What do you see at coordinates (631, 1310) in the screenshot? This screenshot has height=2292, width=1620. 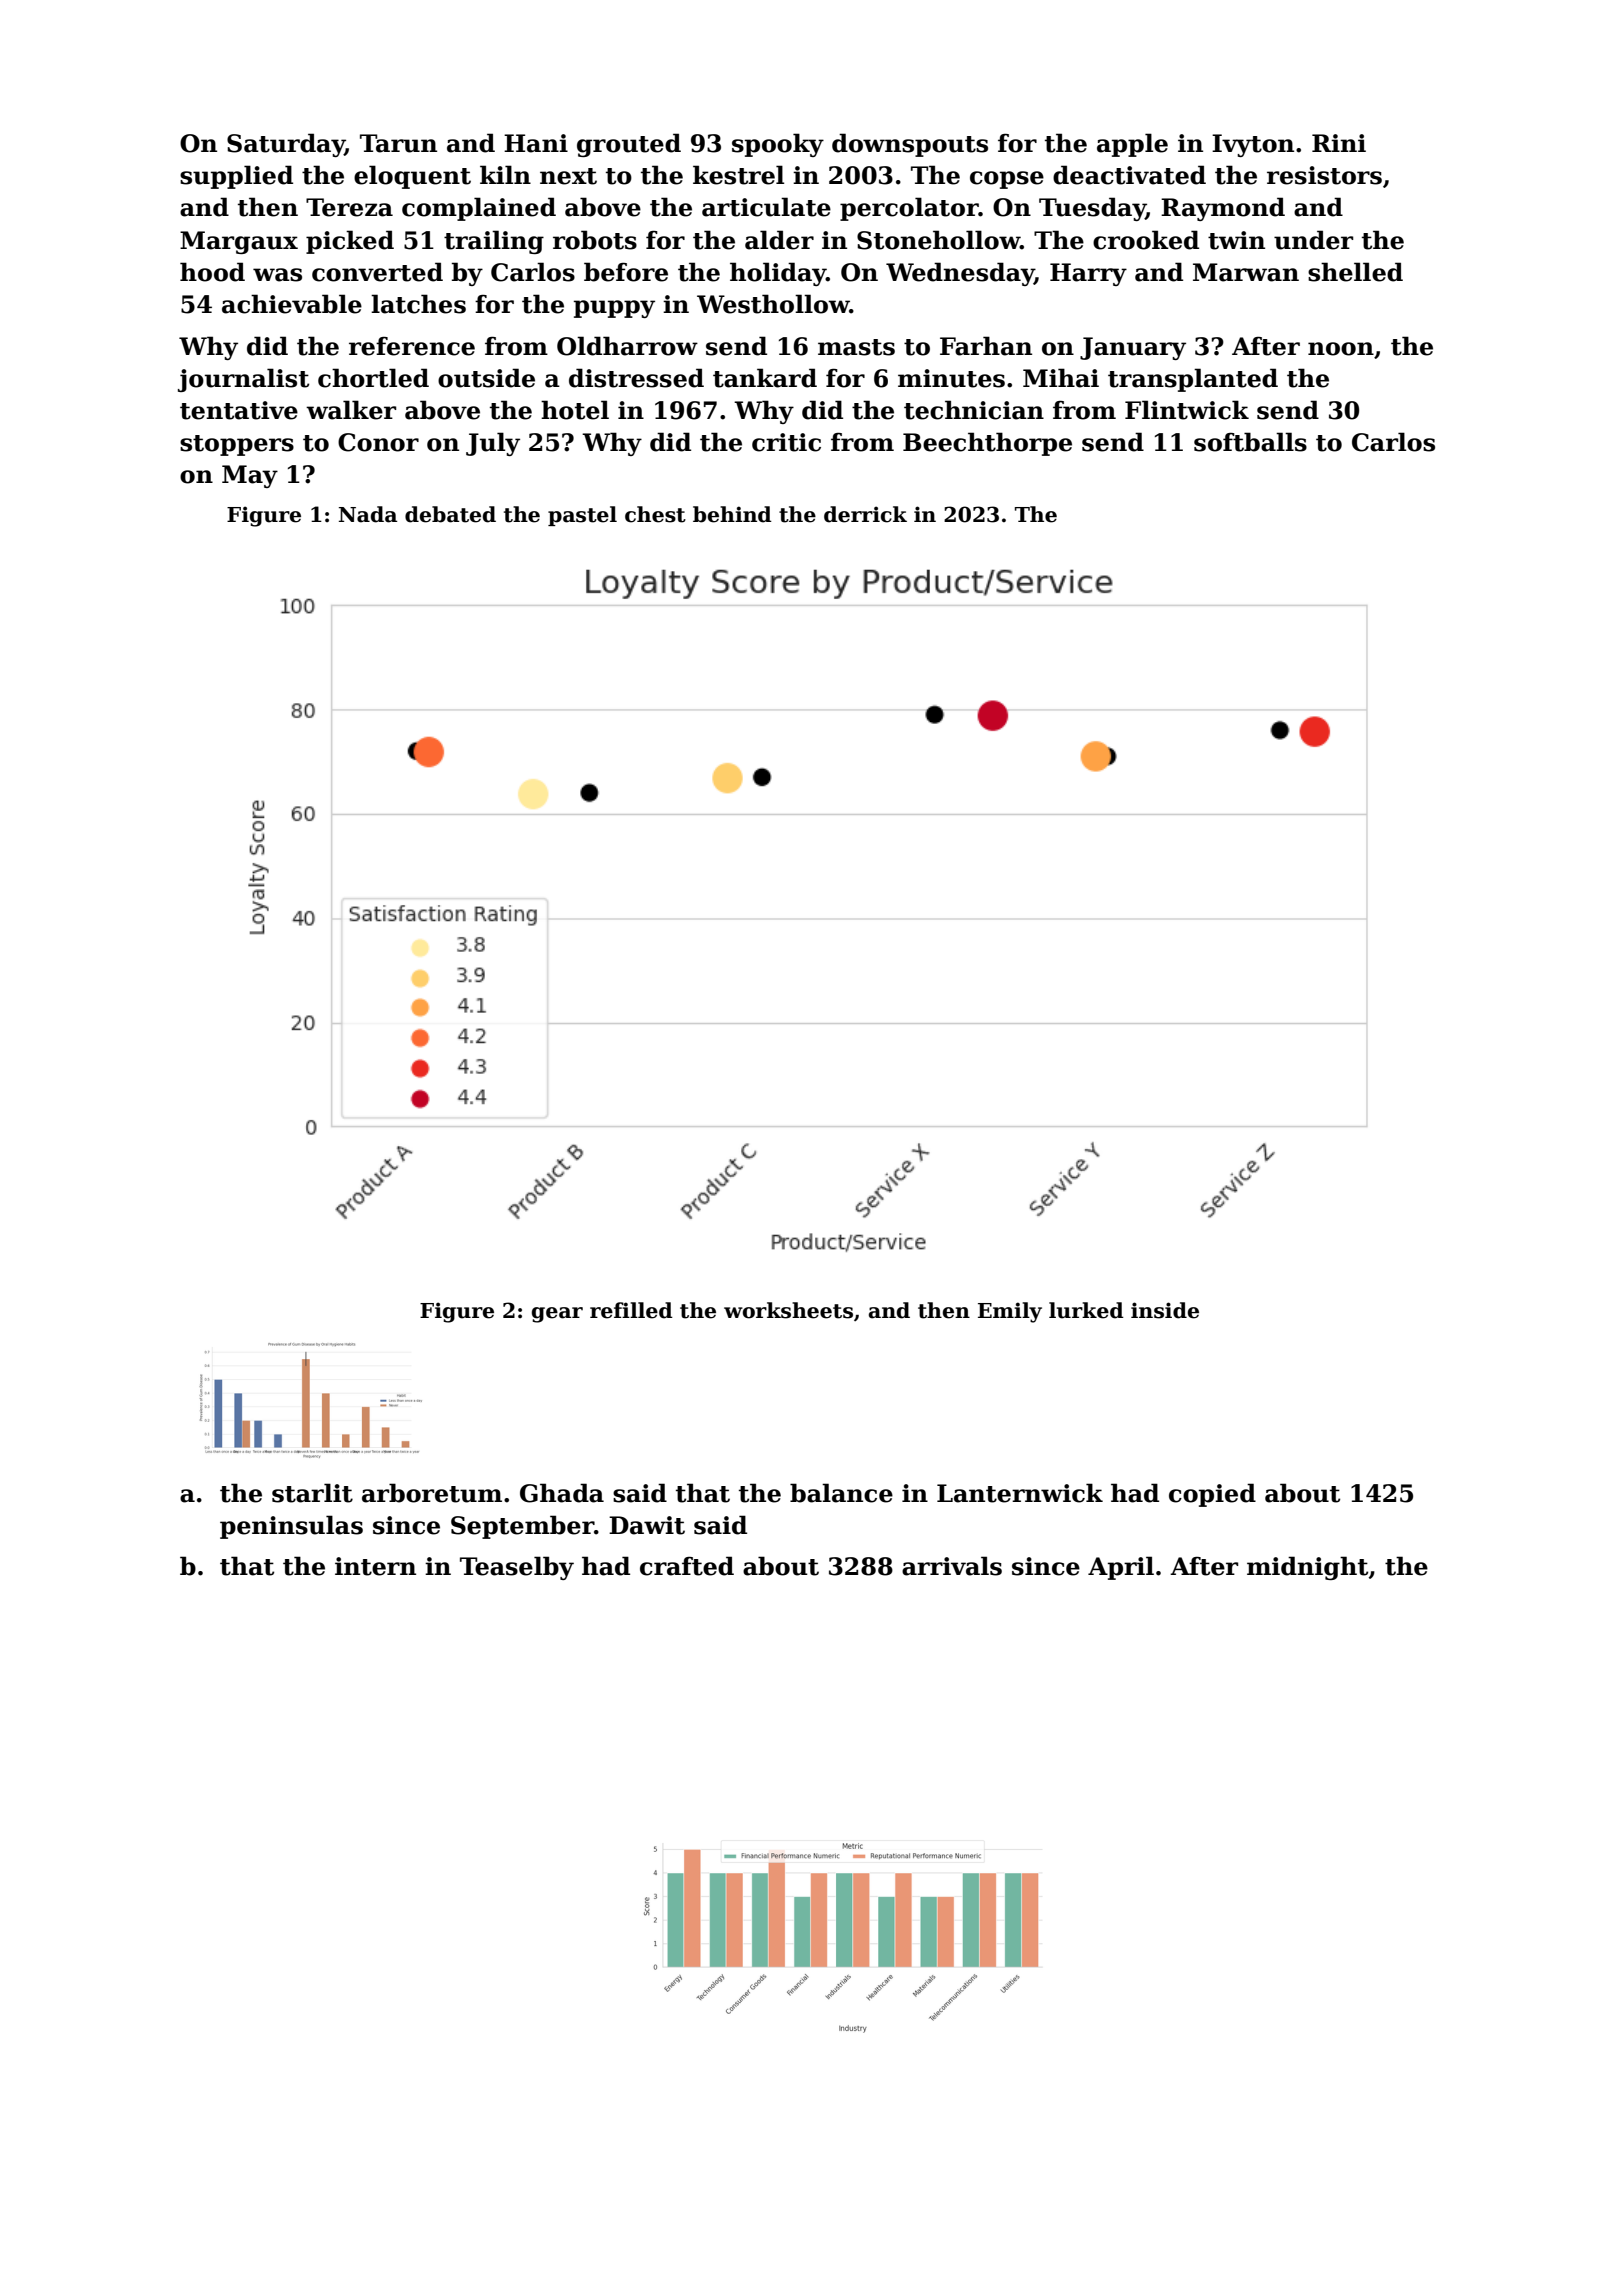 I see `refilled` at bounding box center [631, 1310].
